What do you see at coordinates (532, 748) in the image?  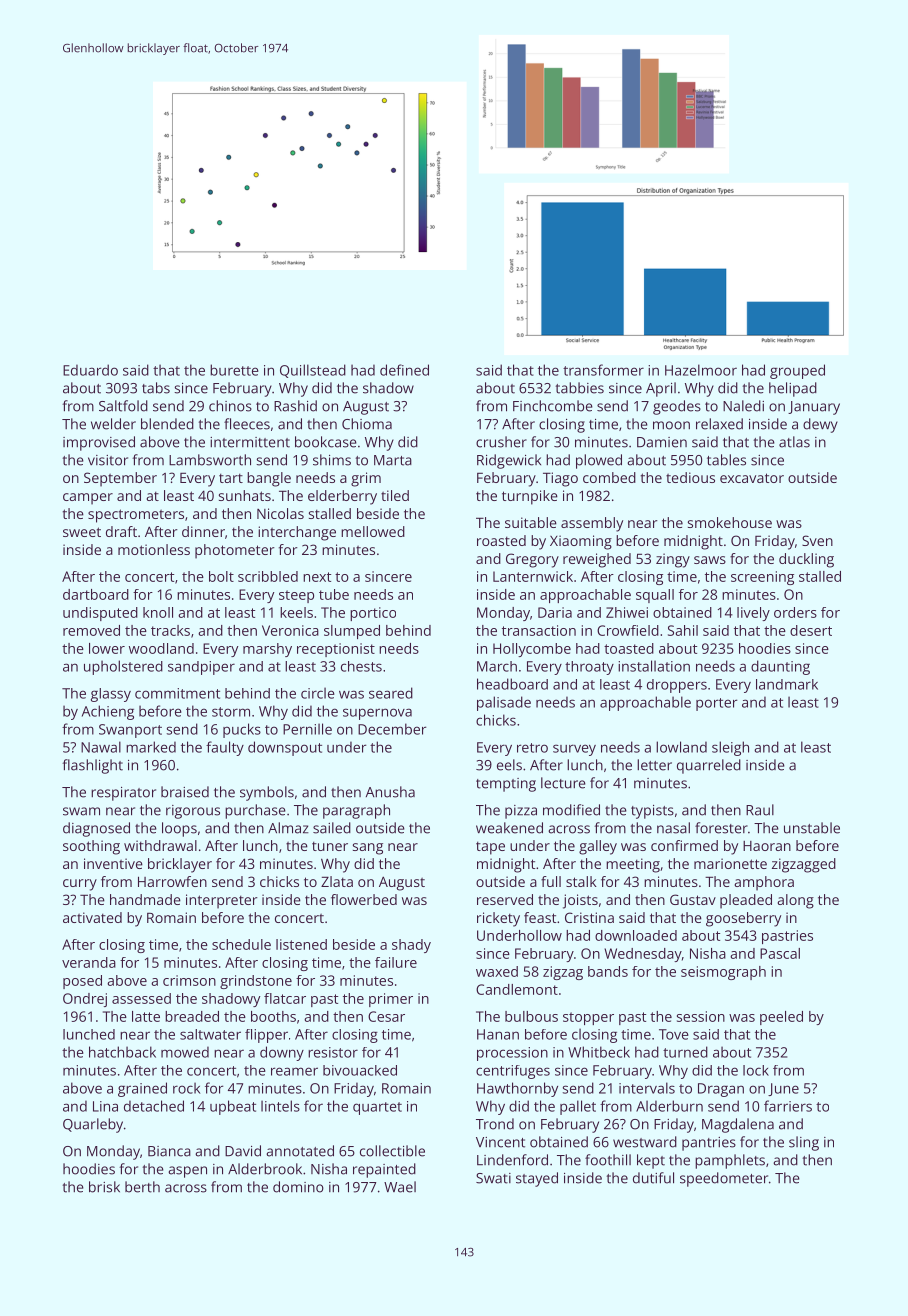 I see `retro` at bounding box center [532, 748].
